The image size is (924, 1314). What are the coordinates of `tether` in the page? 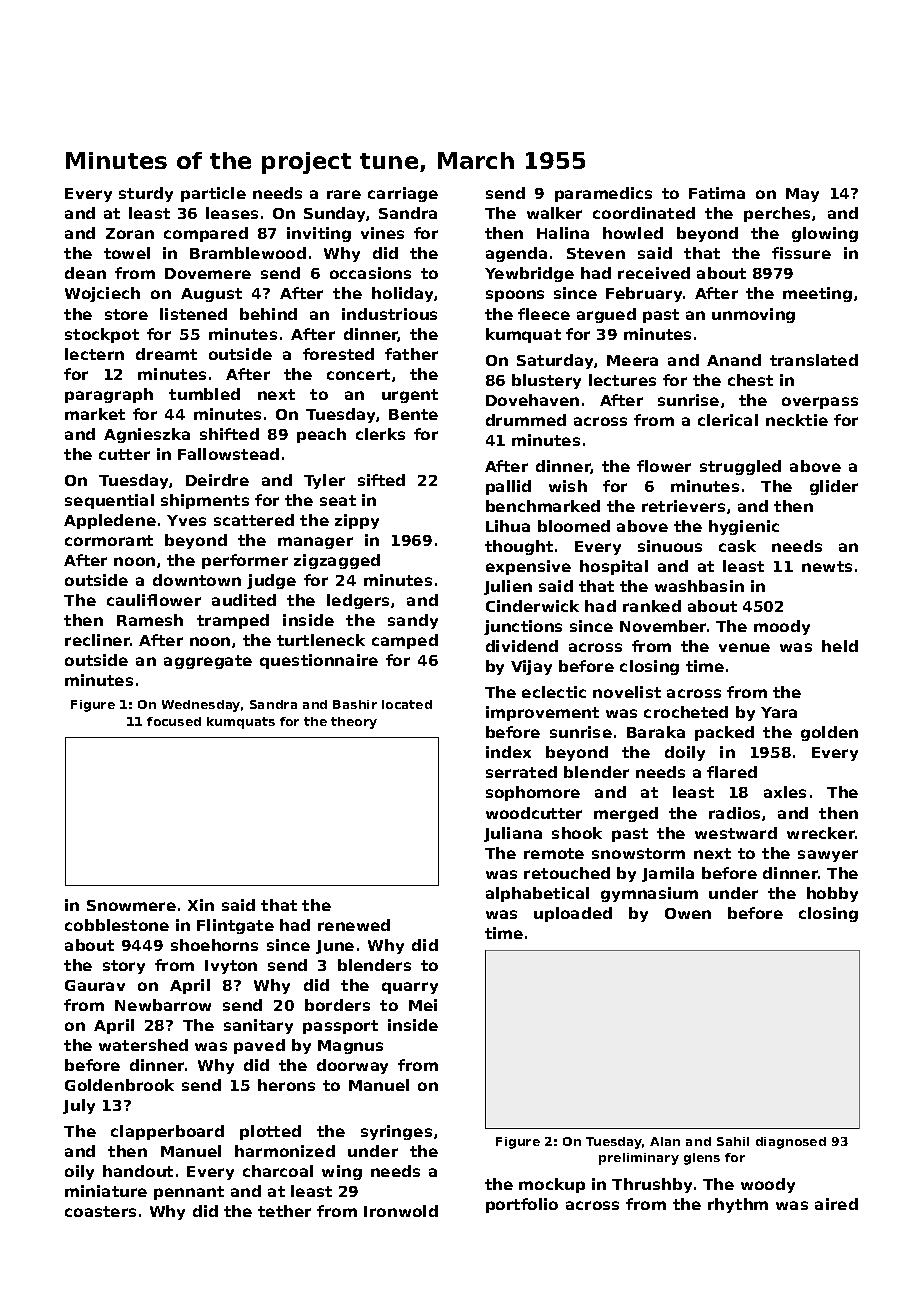 It's located at (284, 1211).
